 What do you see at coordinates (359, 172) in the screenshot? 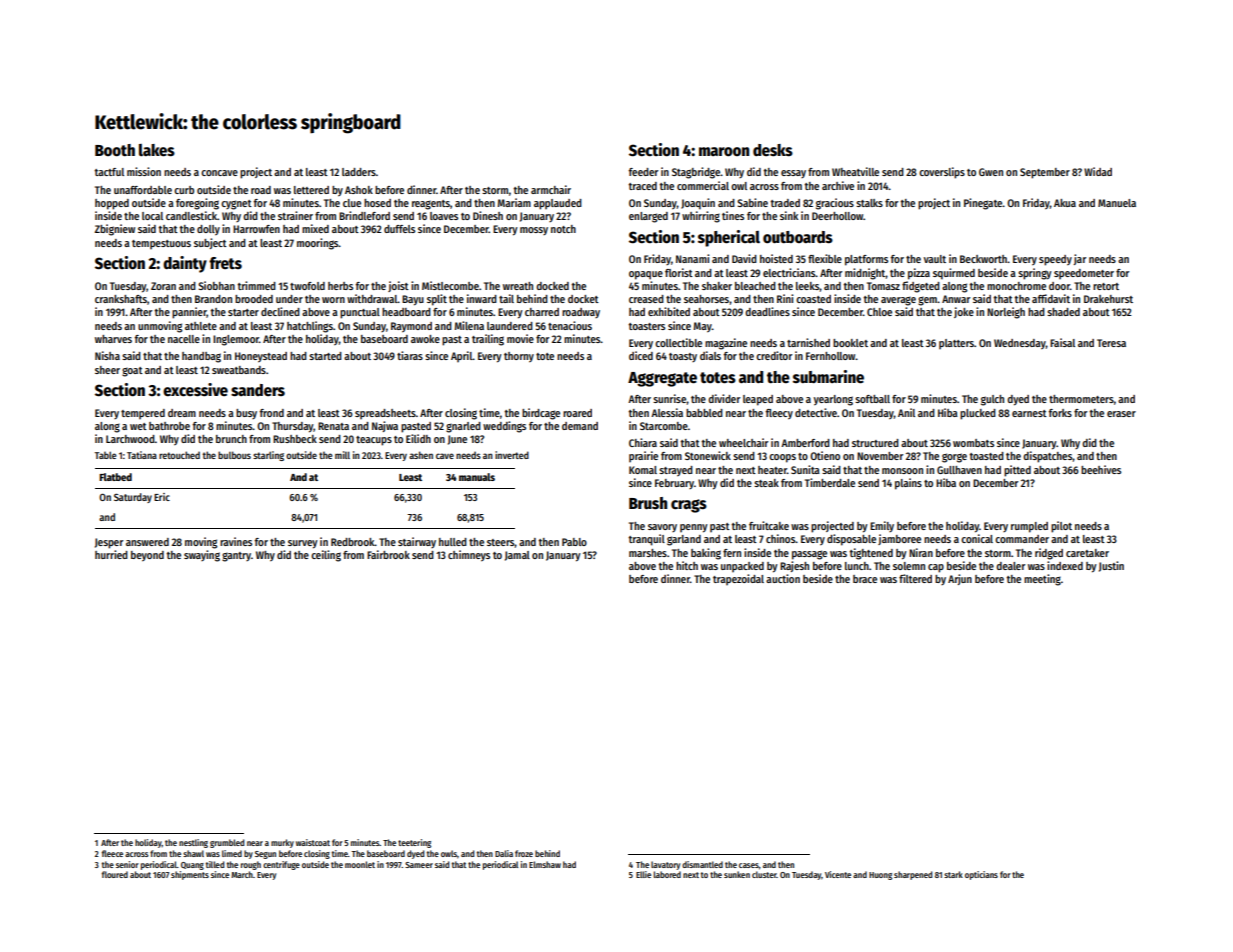
I see `ladders` at bounding box center [359, 172].
